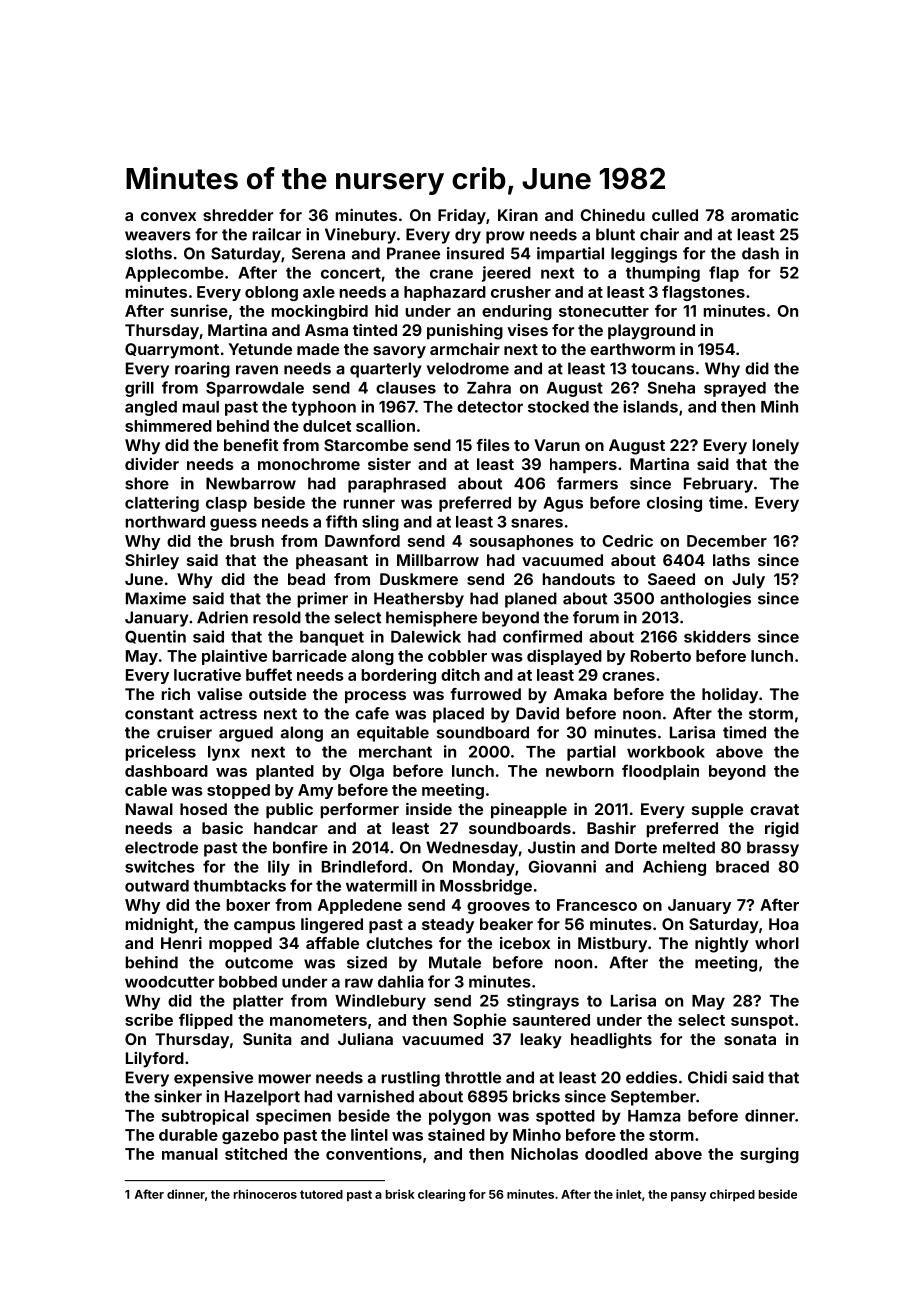 The height and width of the document is (1311, 924). I want to click on Duskmere, so click(419, 579).
